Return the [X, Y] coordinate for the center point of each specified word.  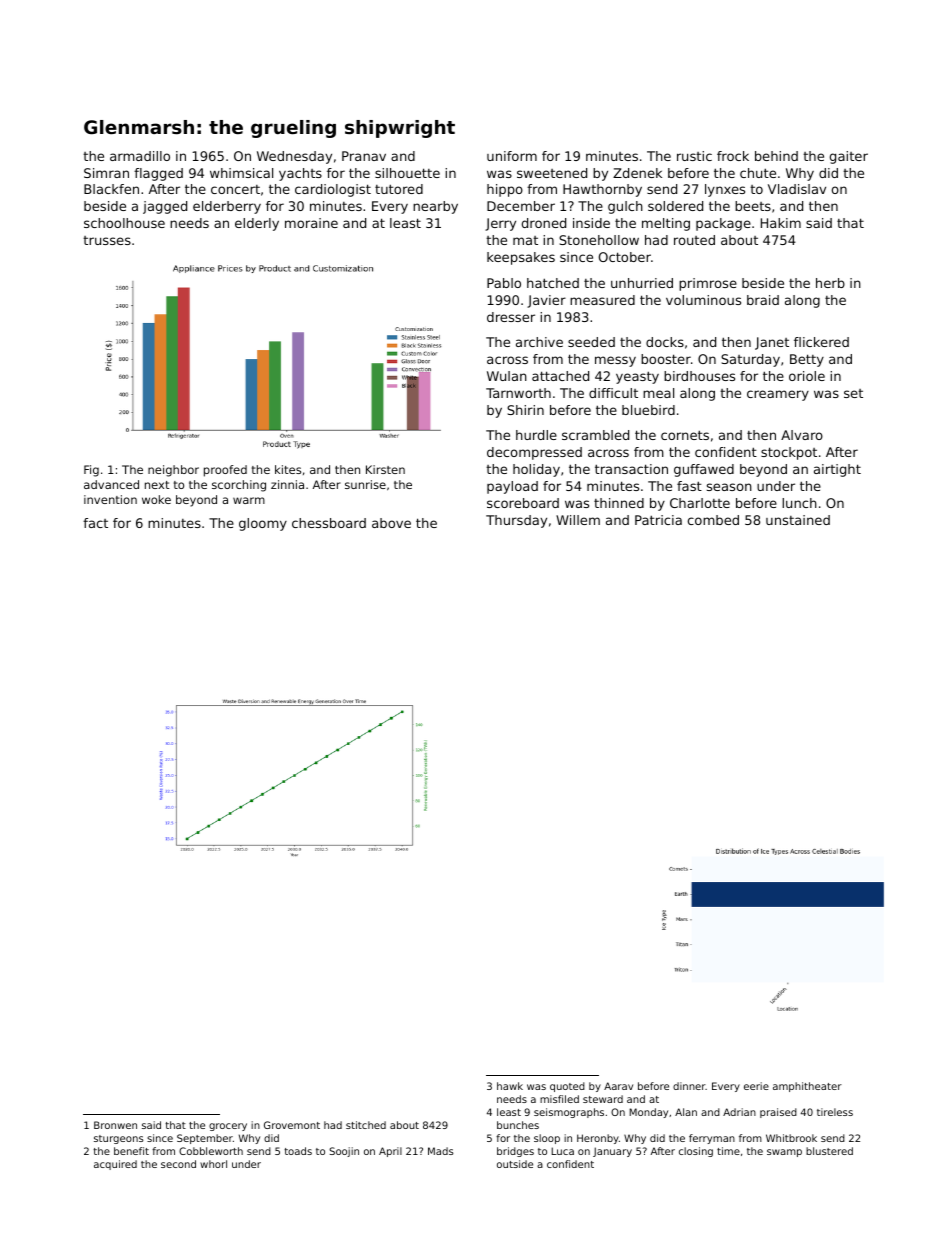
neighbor [173, 471]
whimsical [241, 173]
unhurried [642, 283]
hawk [510, 1086]
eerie [756, 1086]
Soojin [344, 1152]
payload [512, 487]
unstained [798, 520]
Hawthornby [602, 190]
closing [696, 1152]
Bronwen [115, 1125]
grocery [228, 1127]
